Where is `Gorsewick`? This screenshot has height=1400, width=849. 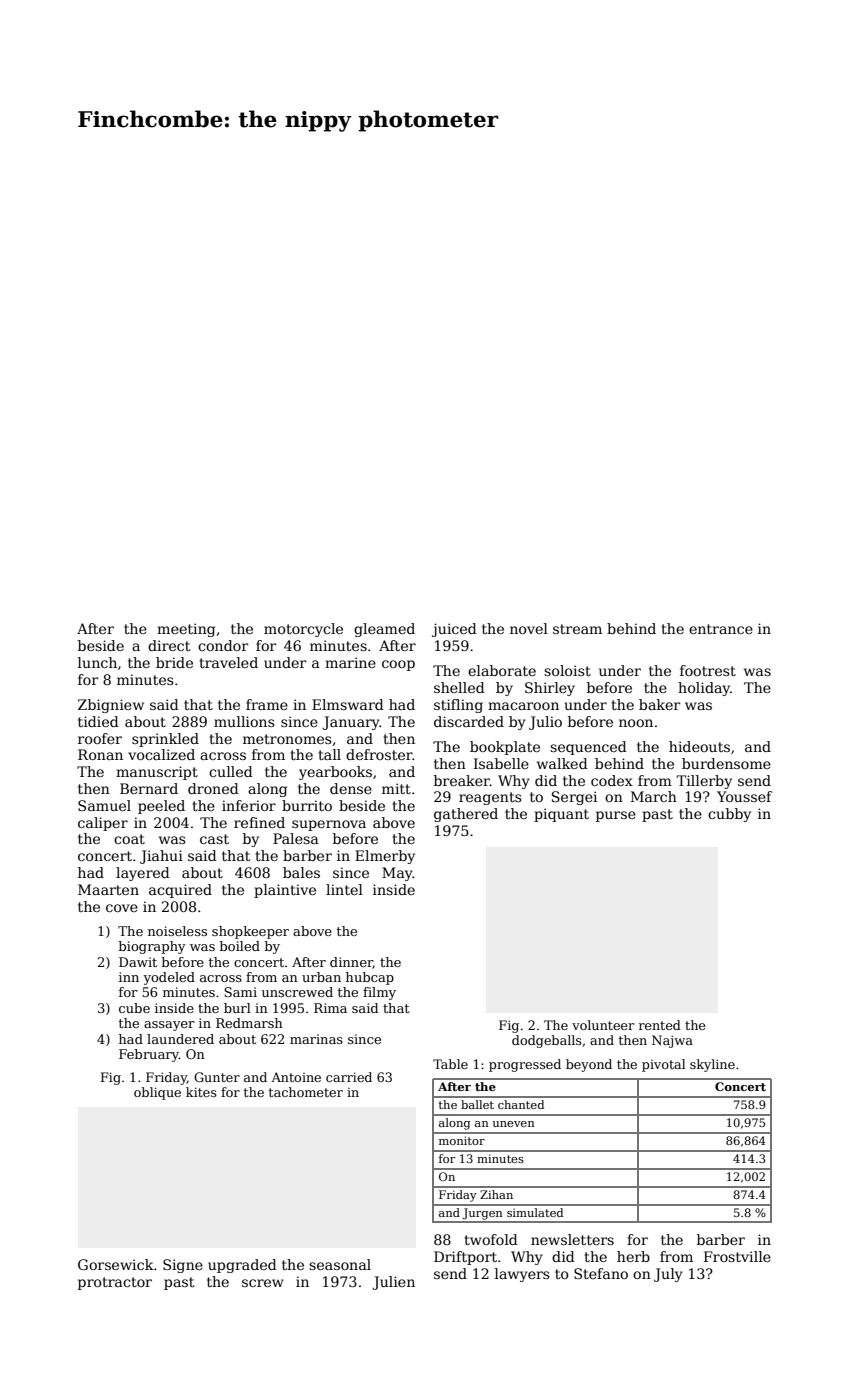
Gorsewick is located at coordinates (116, 1264).
